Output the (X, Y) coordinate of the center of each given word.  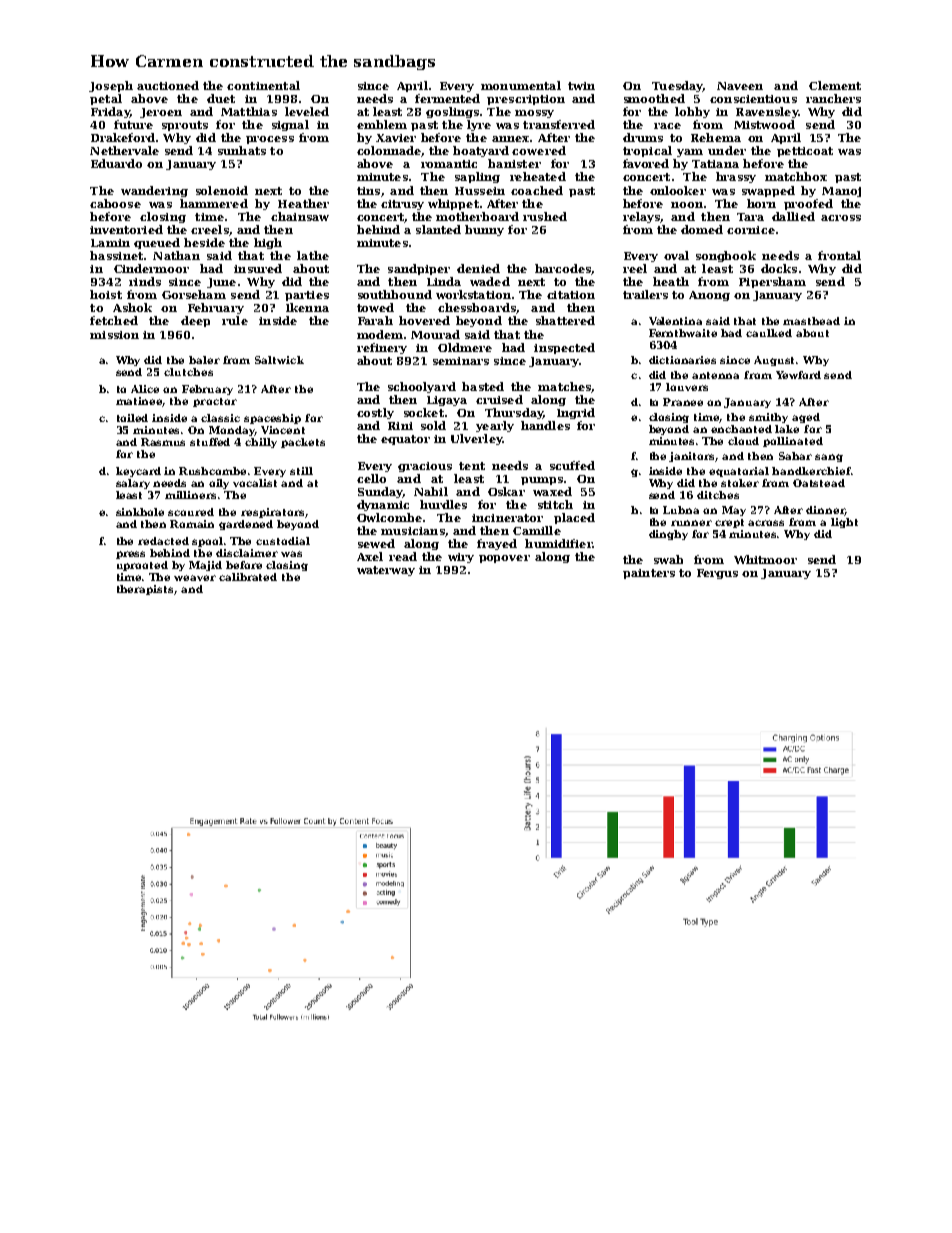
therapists (146, 590)
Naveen (740, 86)
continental (263, 85)
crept (729, 523)
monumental (521, 85)
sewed (376, 543)
